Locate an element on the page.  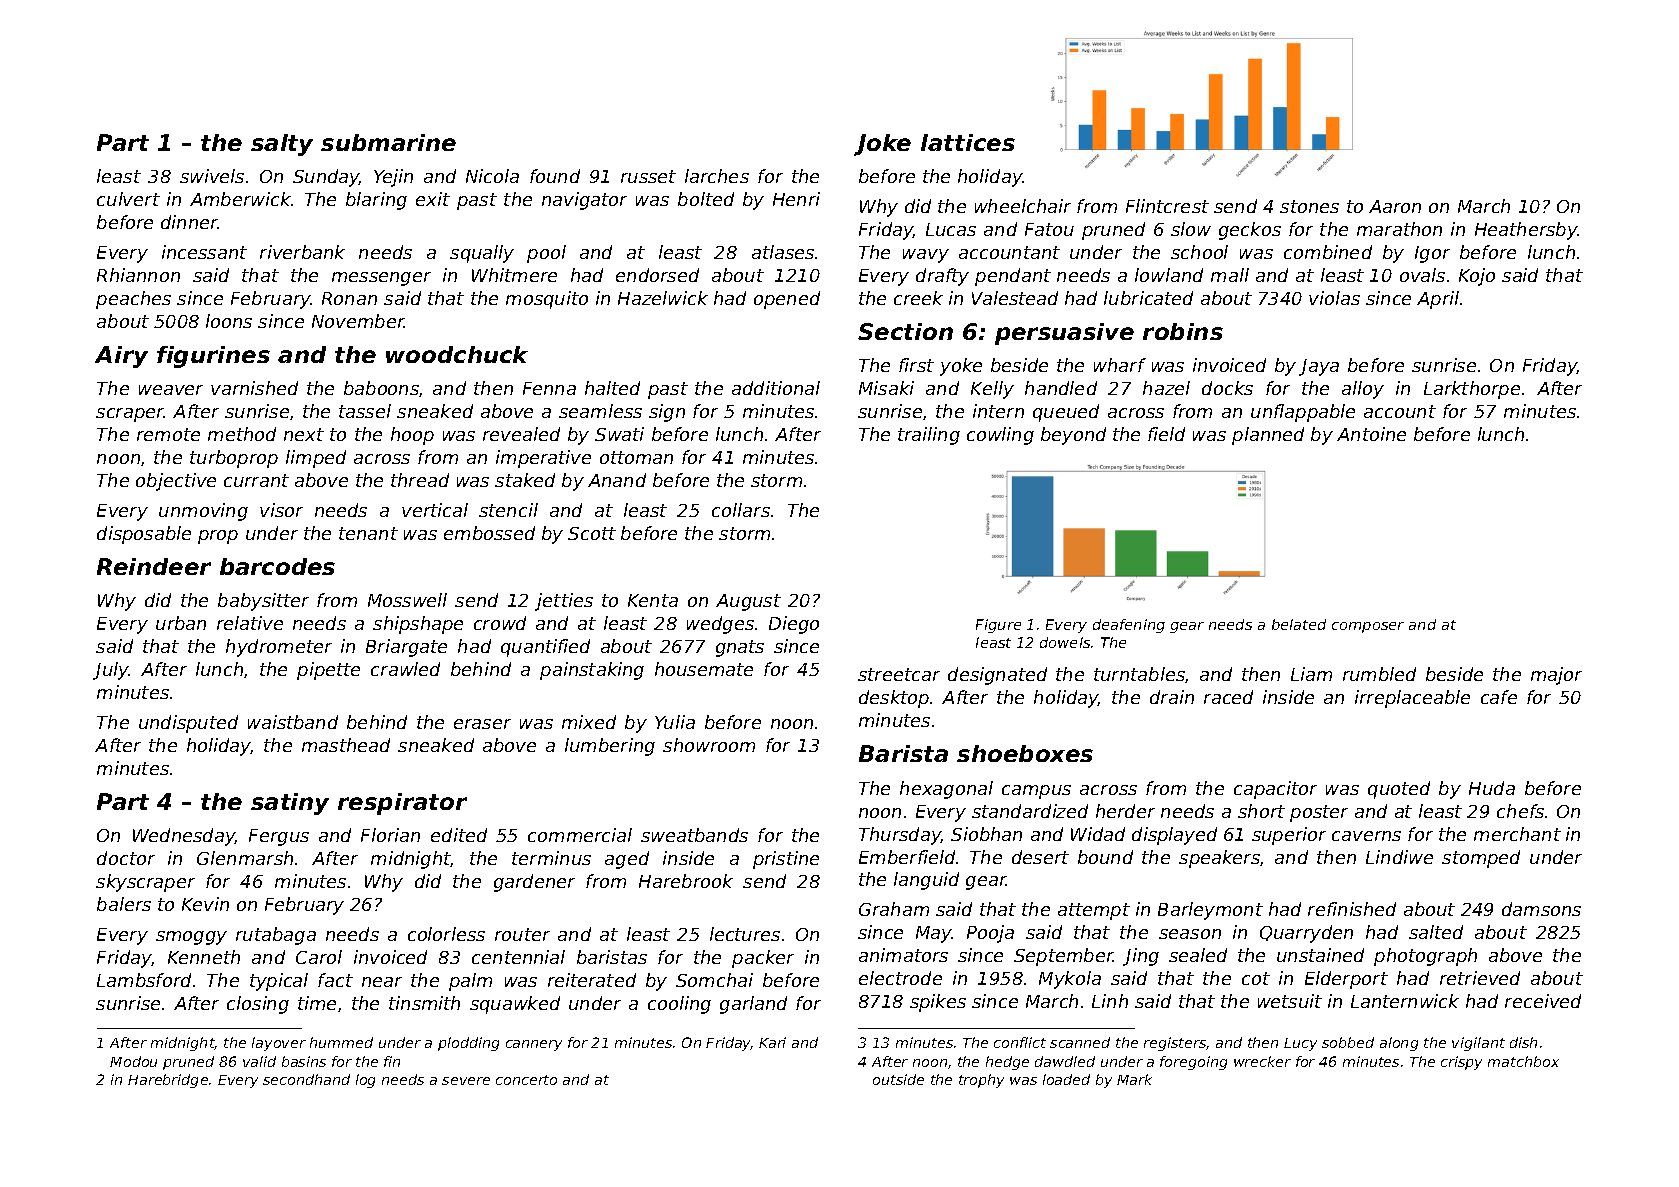
lattices is located at coordinates (968, 142).
